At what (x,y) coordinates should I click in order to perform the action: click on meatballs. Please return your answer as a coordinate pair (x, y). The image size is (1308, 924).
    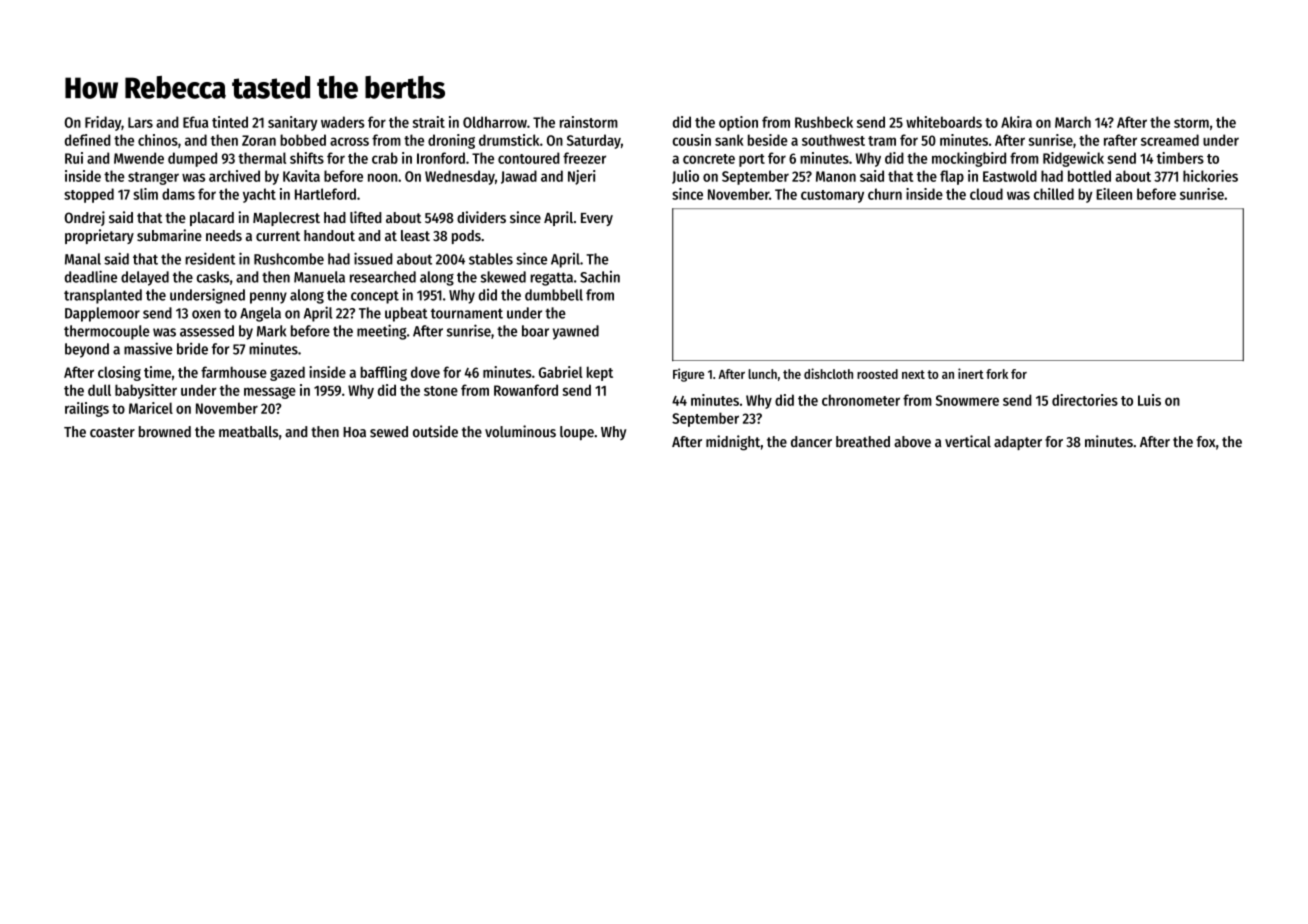
    Looking at the image, I should click on (248, 432).
